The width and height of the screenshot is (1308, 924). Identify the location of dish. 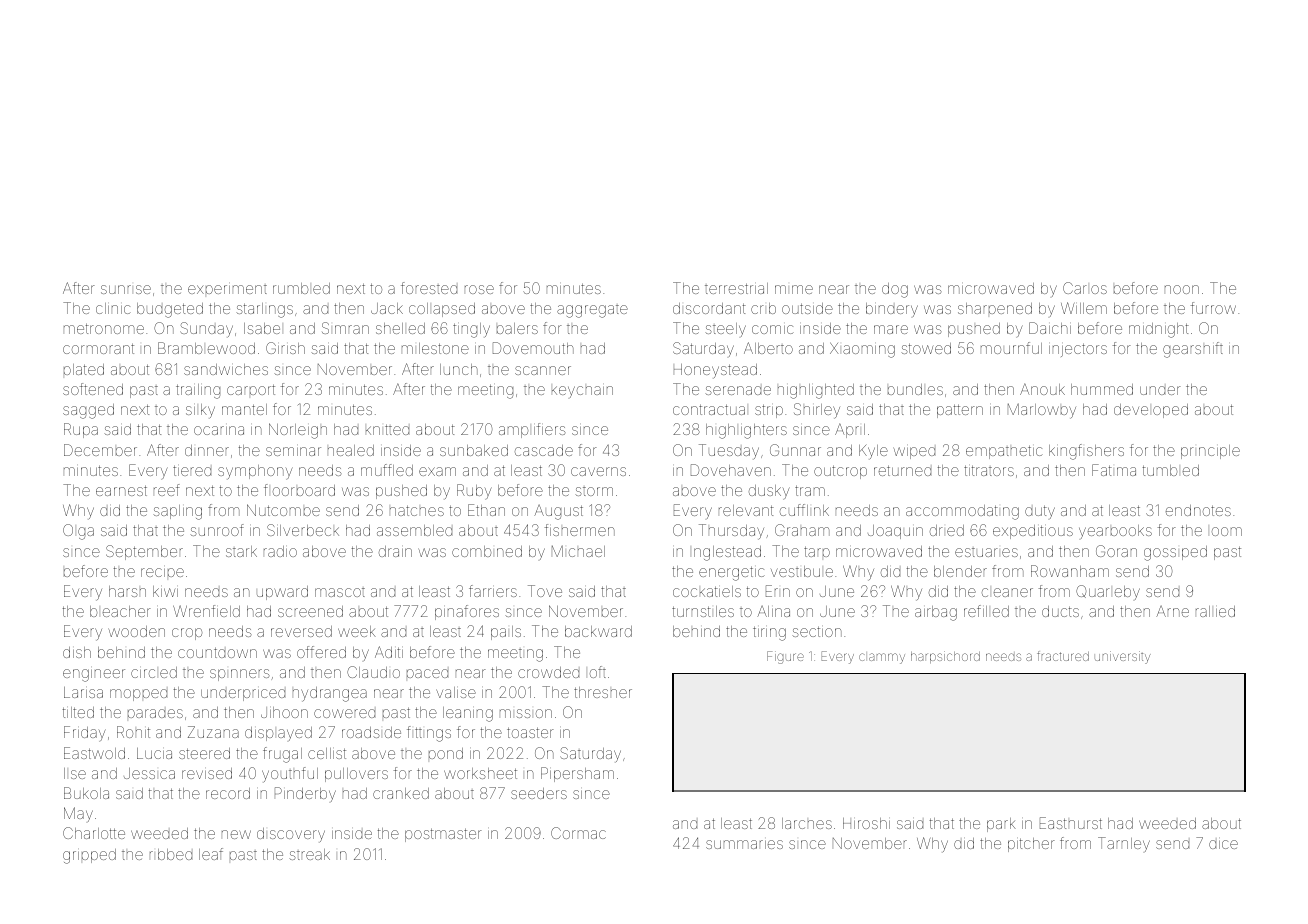
(77, 652).
